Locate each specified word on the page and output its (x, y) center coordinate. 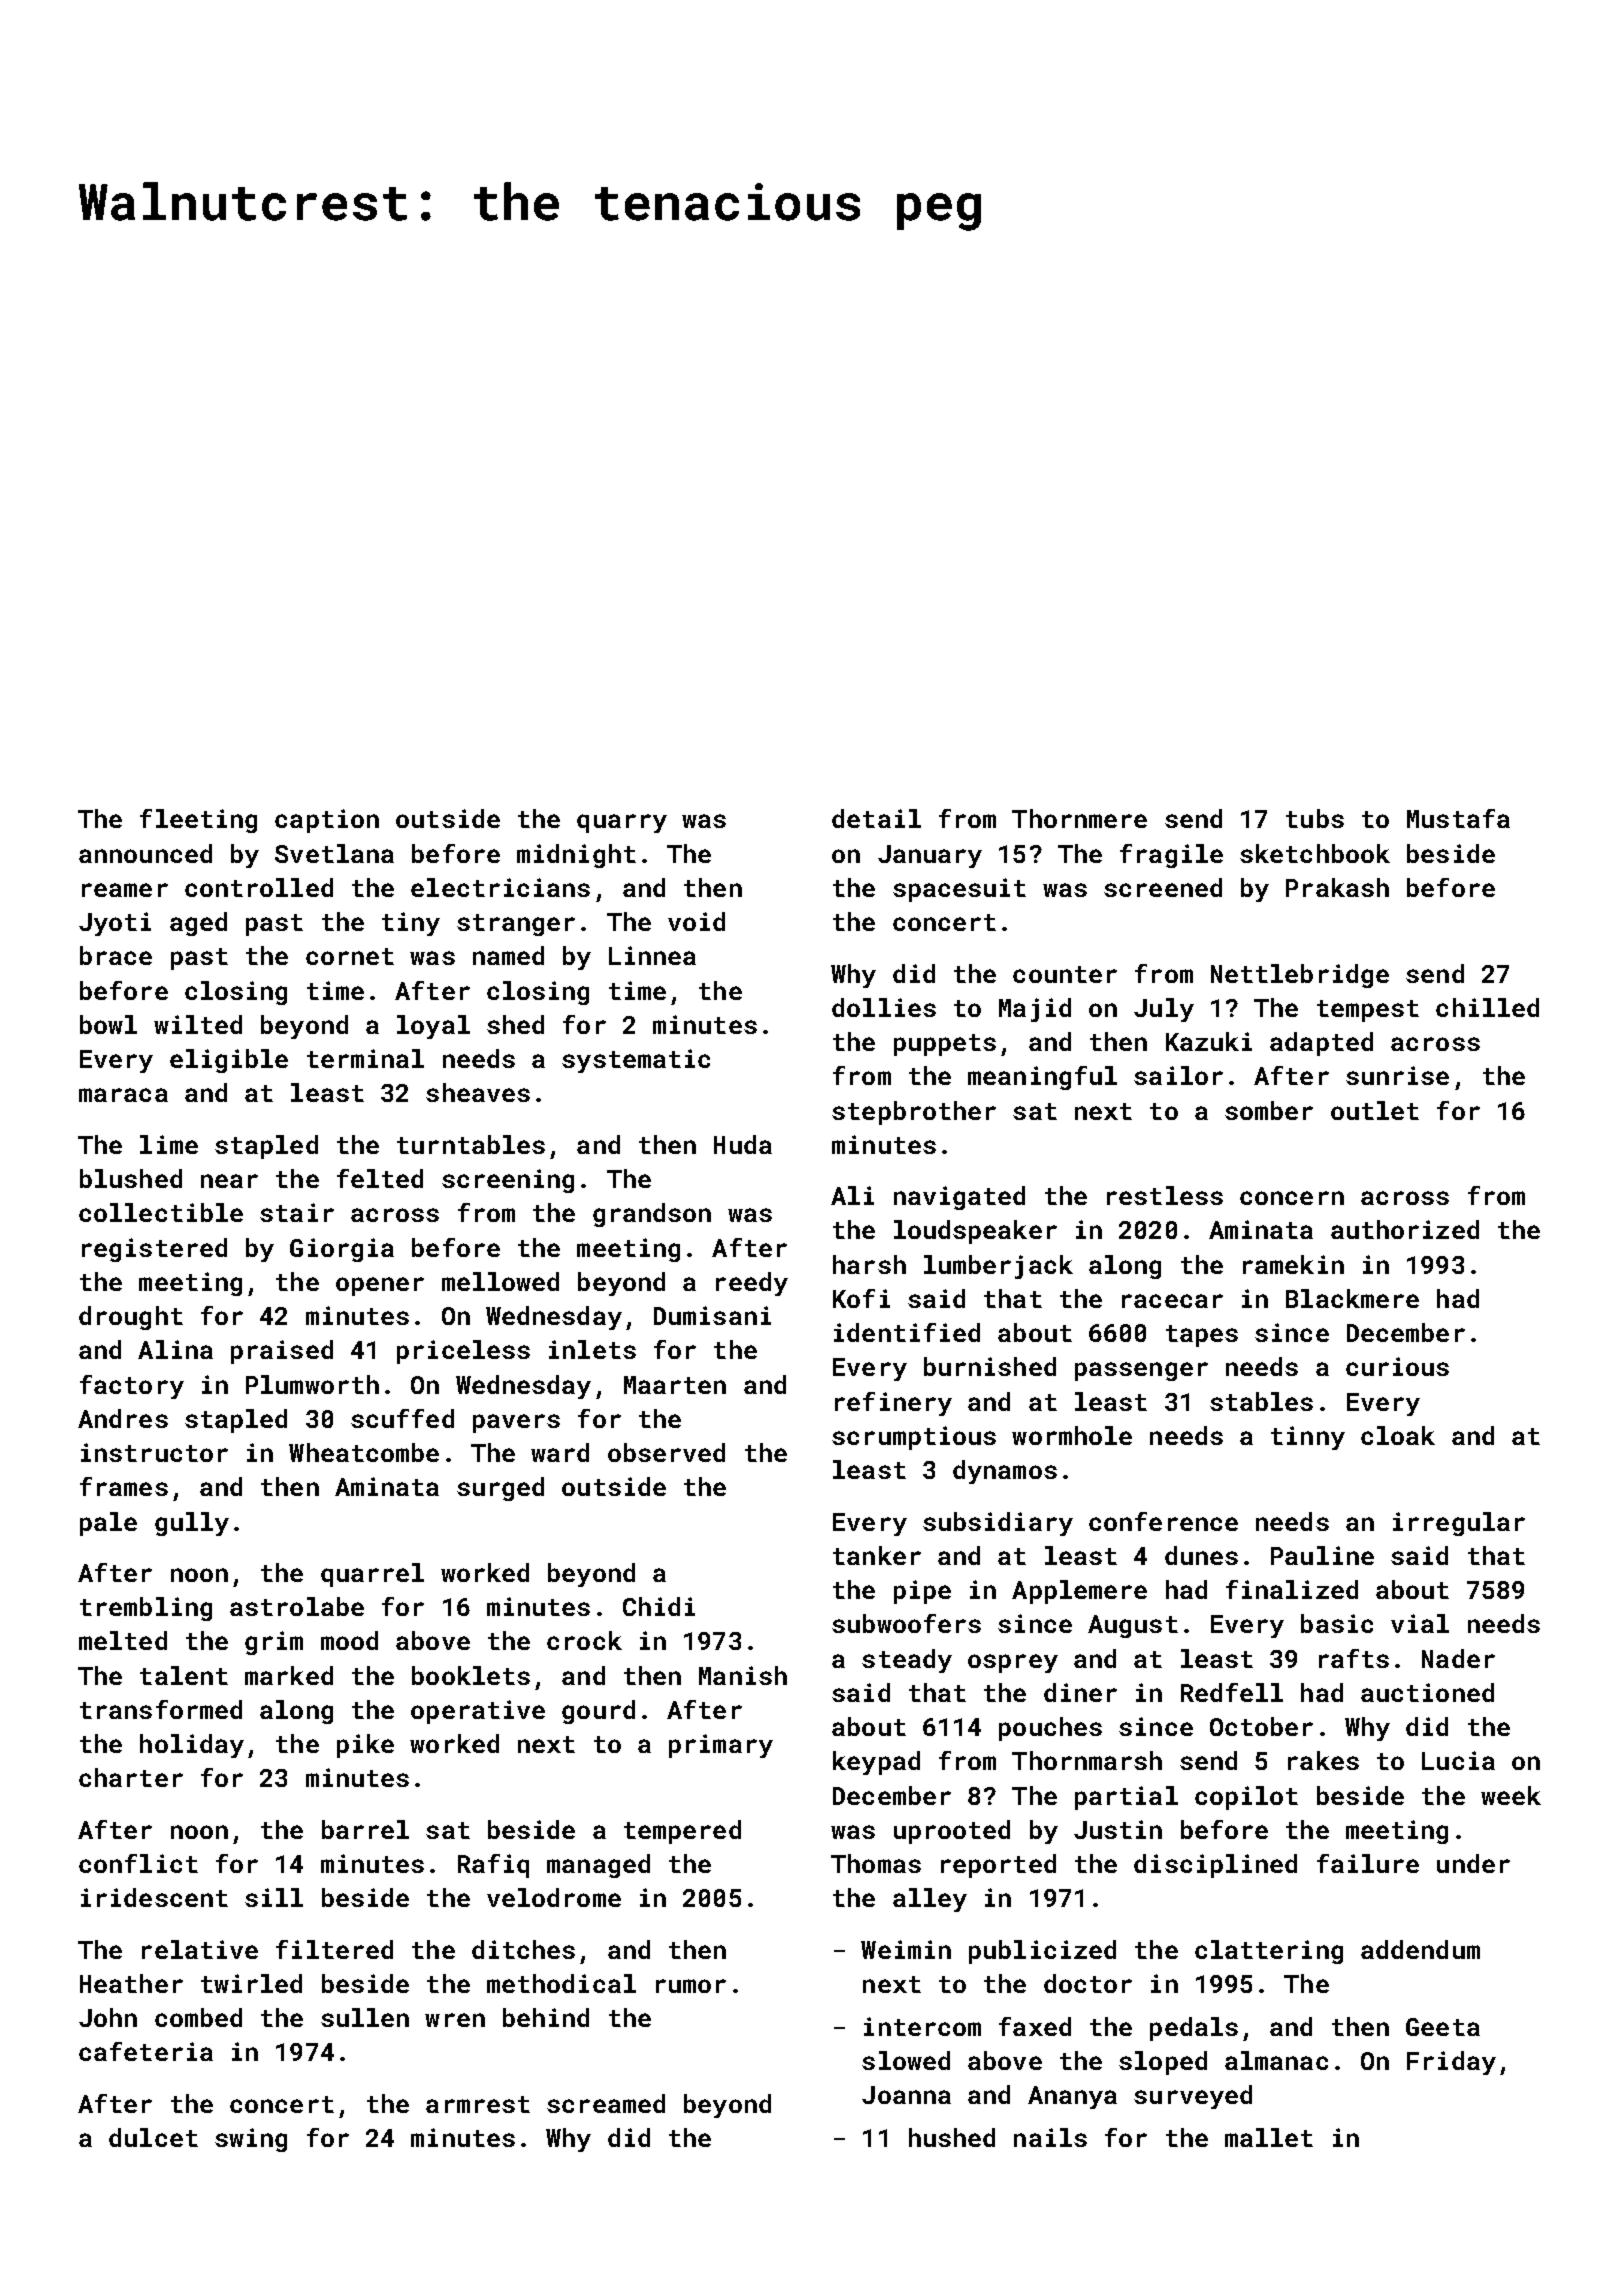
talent (184, 1675)
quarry (622, 823)
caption (327, 821)
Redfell (1232, 1692)
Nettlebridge (1300, 976)
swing (251, 2140)
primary (721, 1746)
